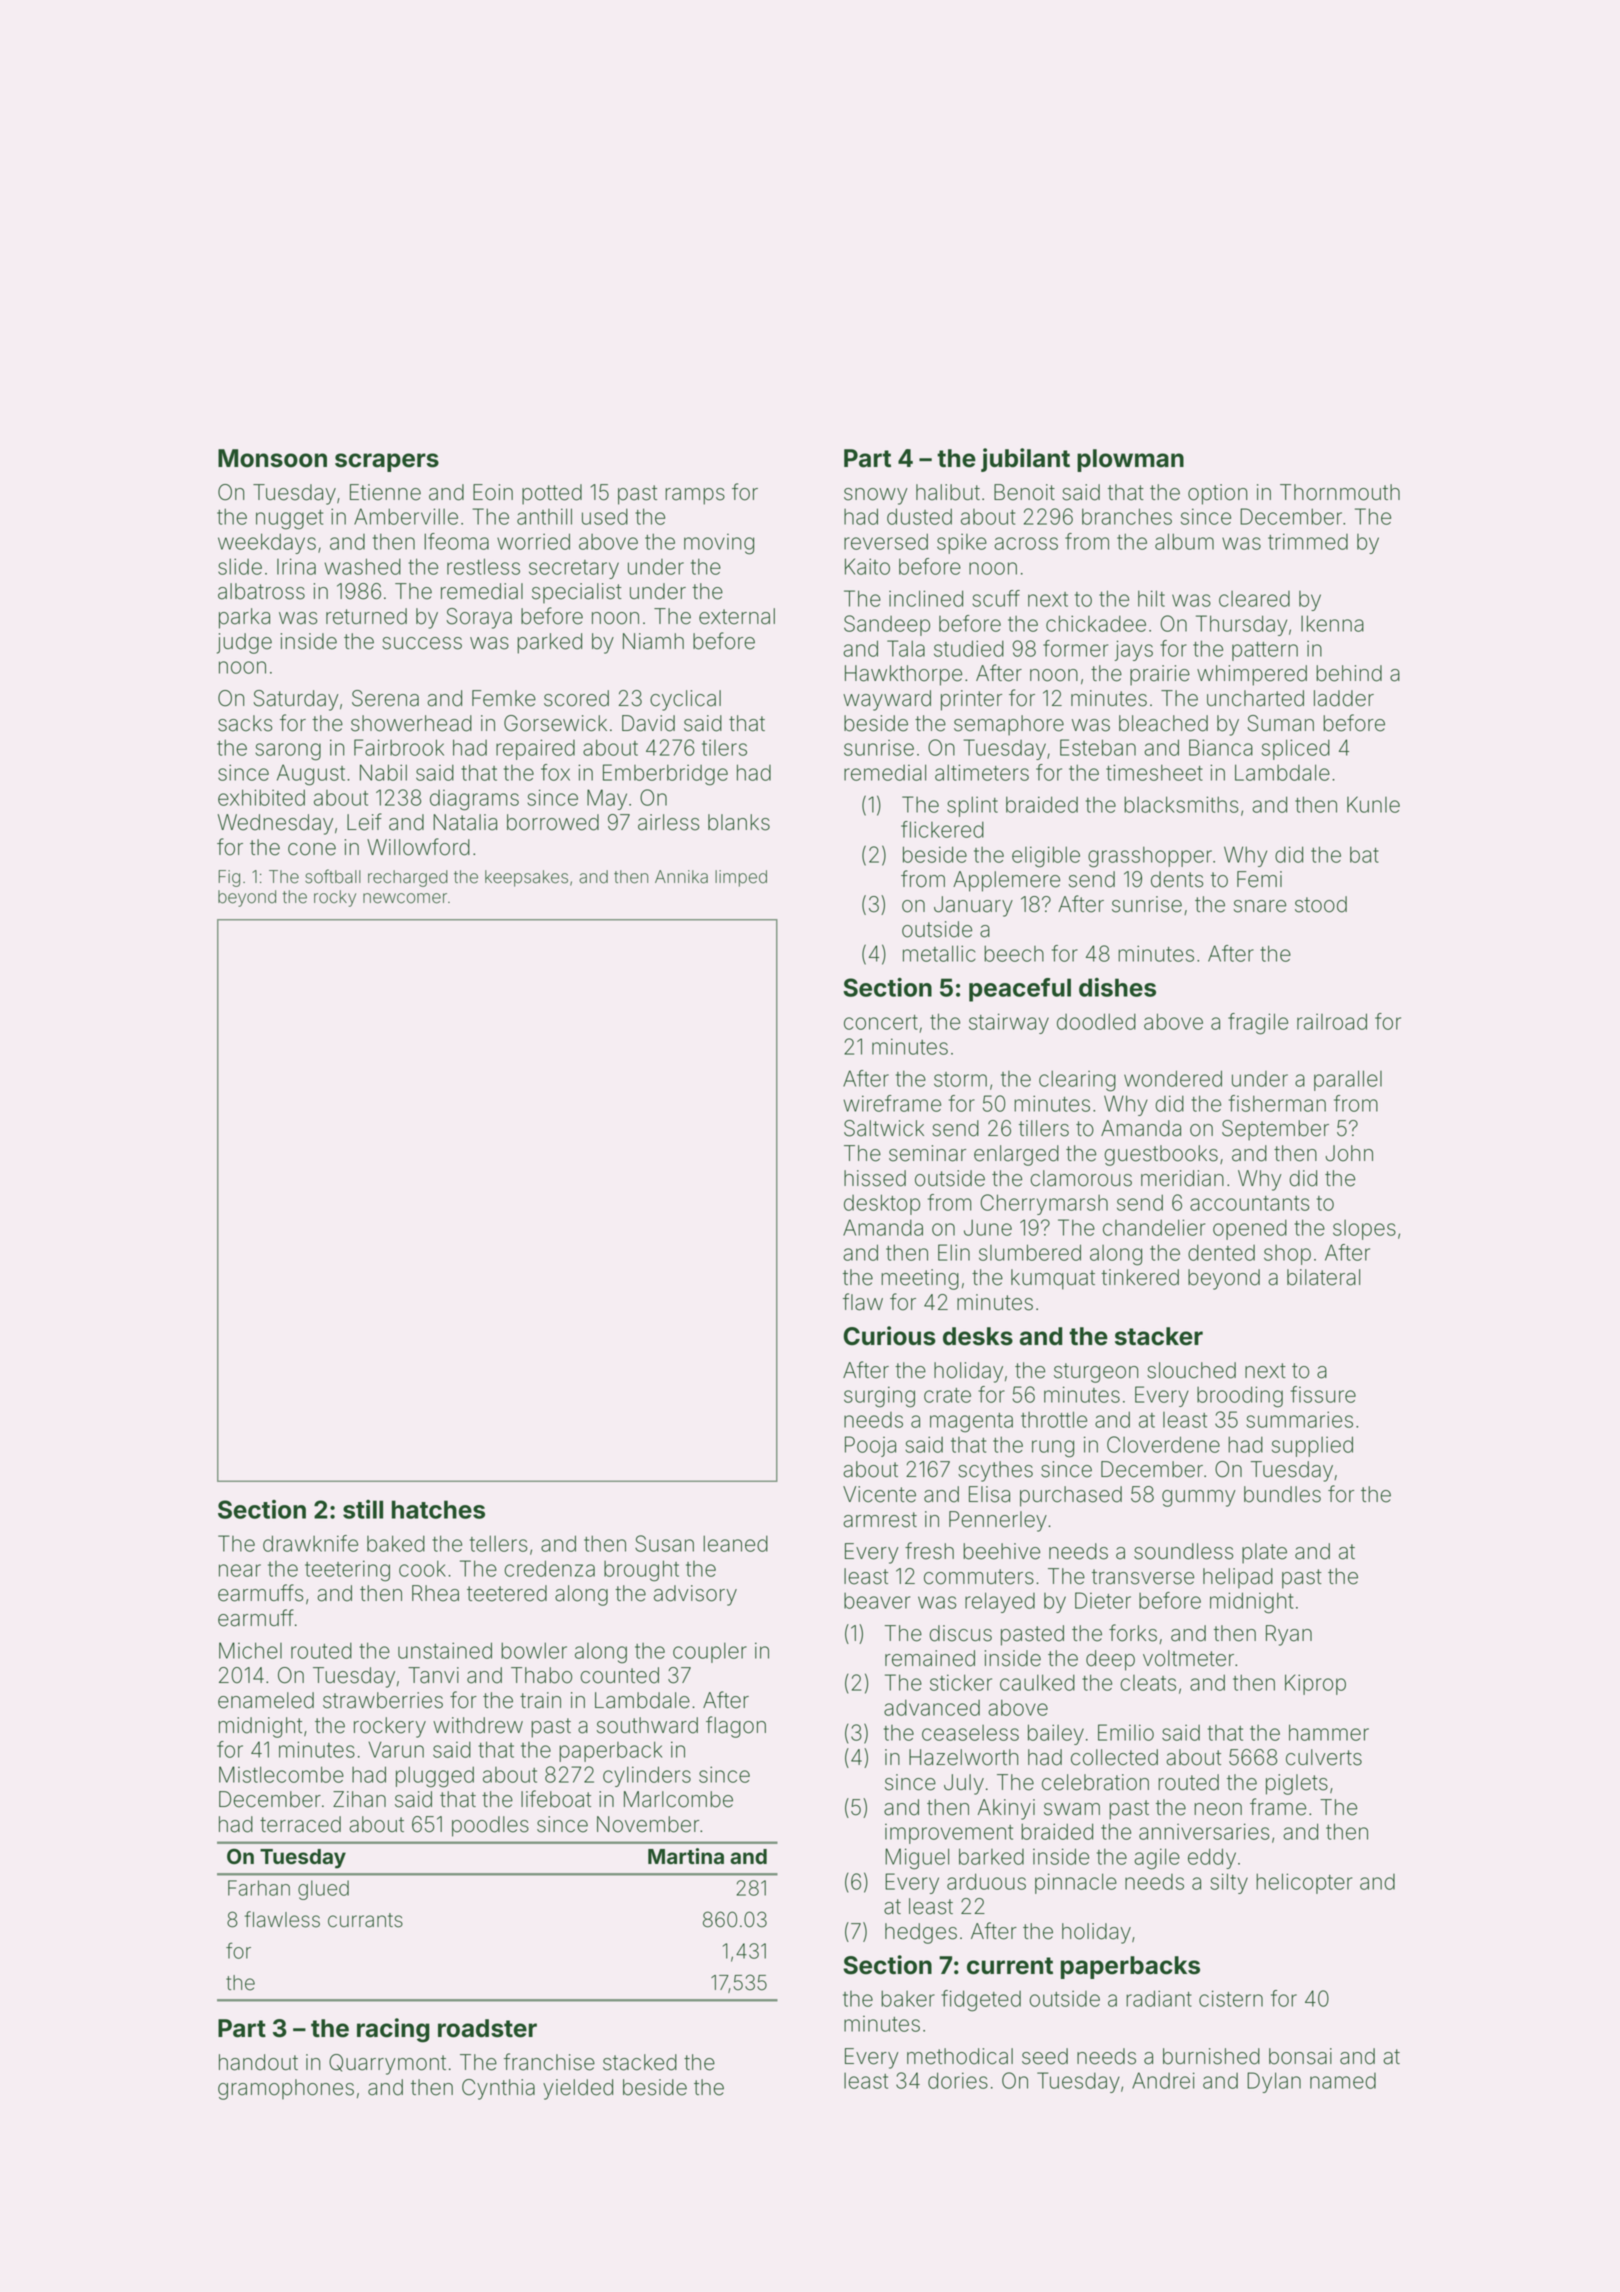 Image resolution: width=1620 pixels, height=2292 pixels. I want to click on returned, so click(366, 616).
